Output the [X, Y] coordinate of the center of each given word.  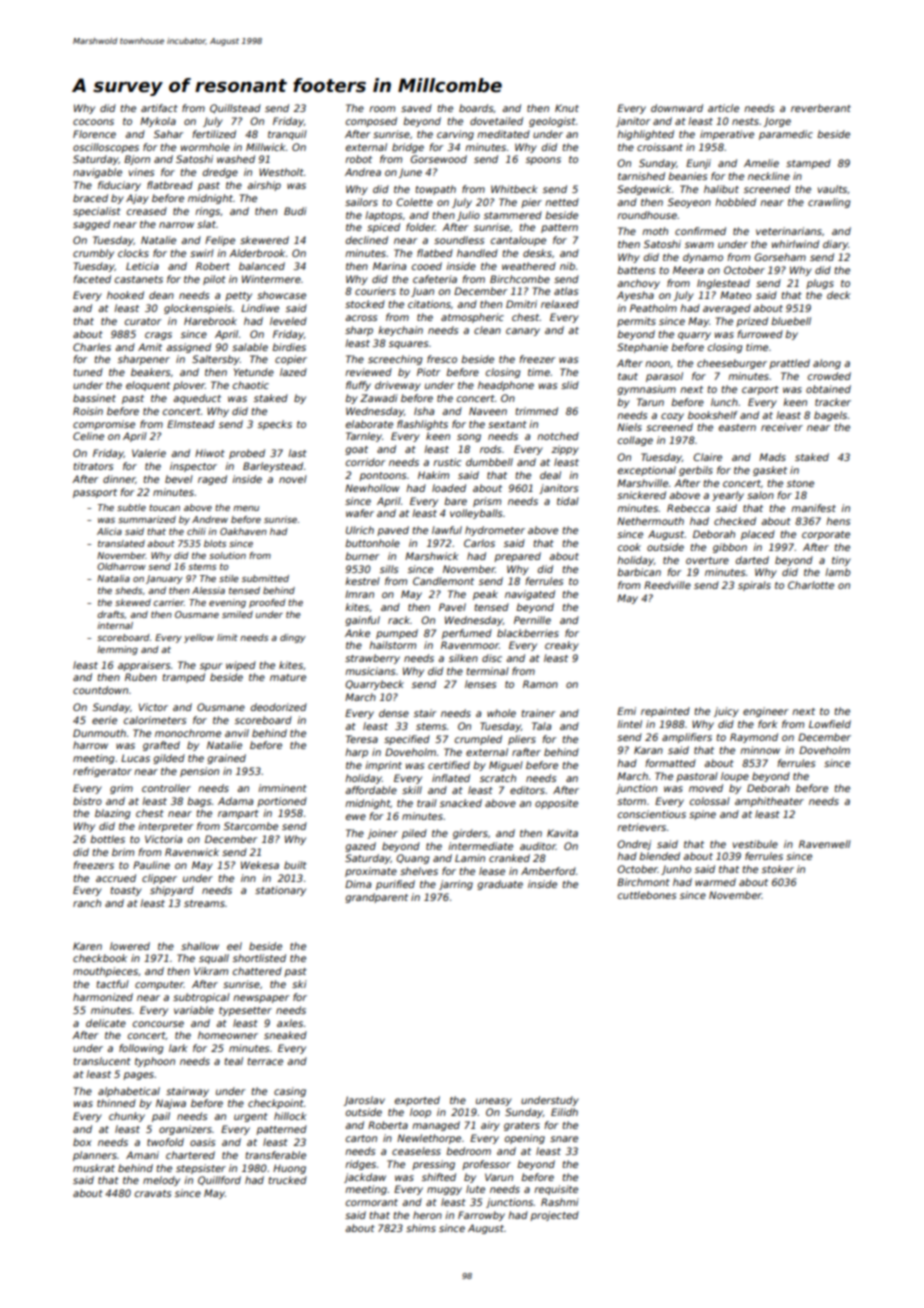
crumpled [478, 740]
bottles [107, 839]
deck [839, 295]
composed [371, 122]
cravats [153, 1193]
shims [421, 1228]
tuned [88, 372]
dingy [293, 638]
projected [554, 1216]
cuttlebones [647, 895]
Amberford [548, 871]
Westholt [281, 172]
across [361, 318]
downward [677, 108]
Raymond [754, 738]
